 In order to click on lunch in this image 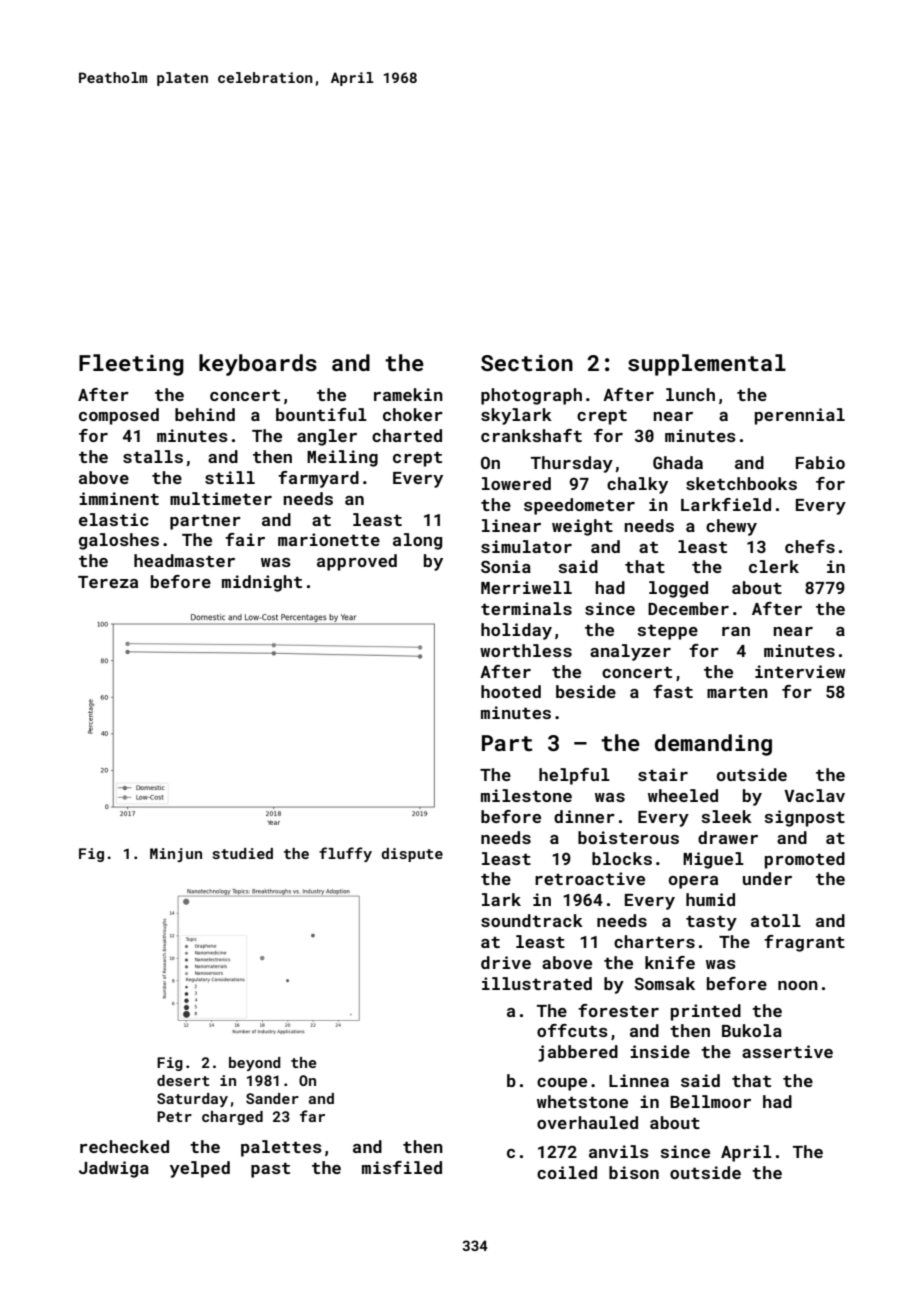, I will do `click(690, 394)`.
